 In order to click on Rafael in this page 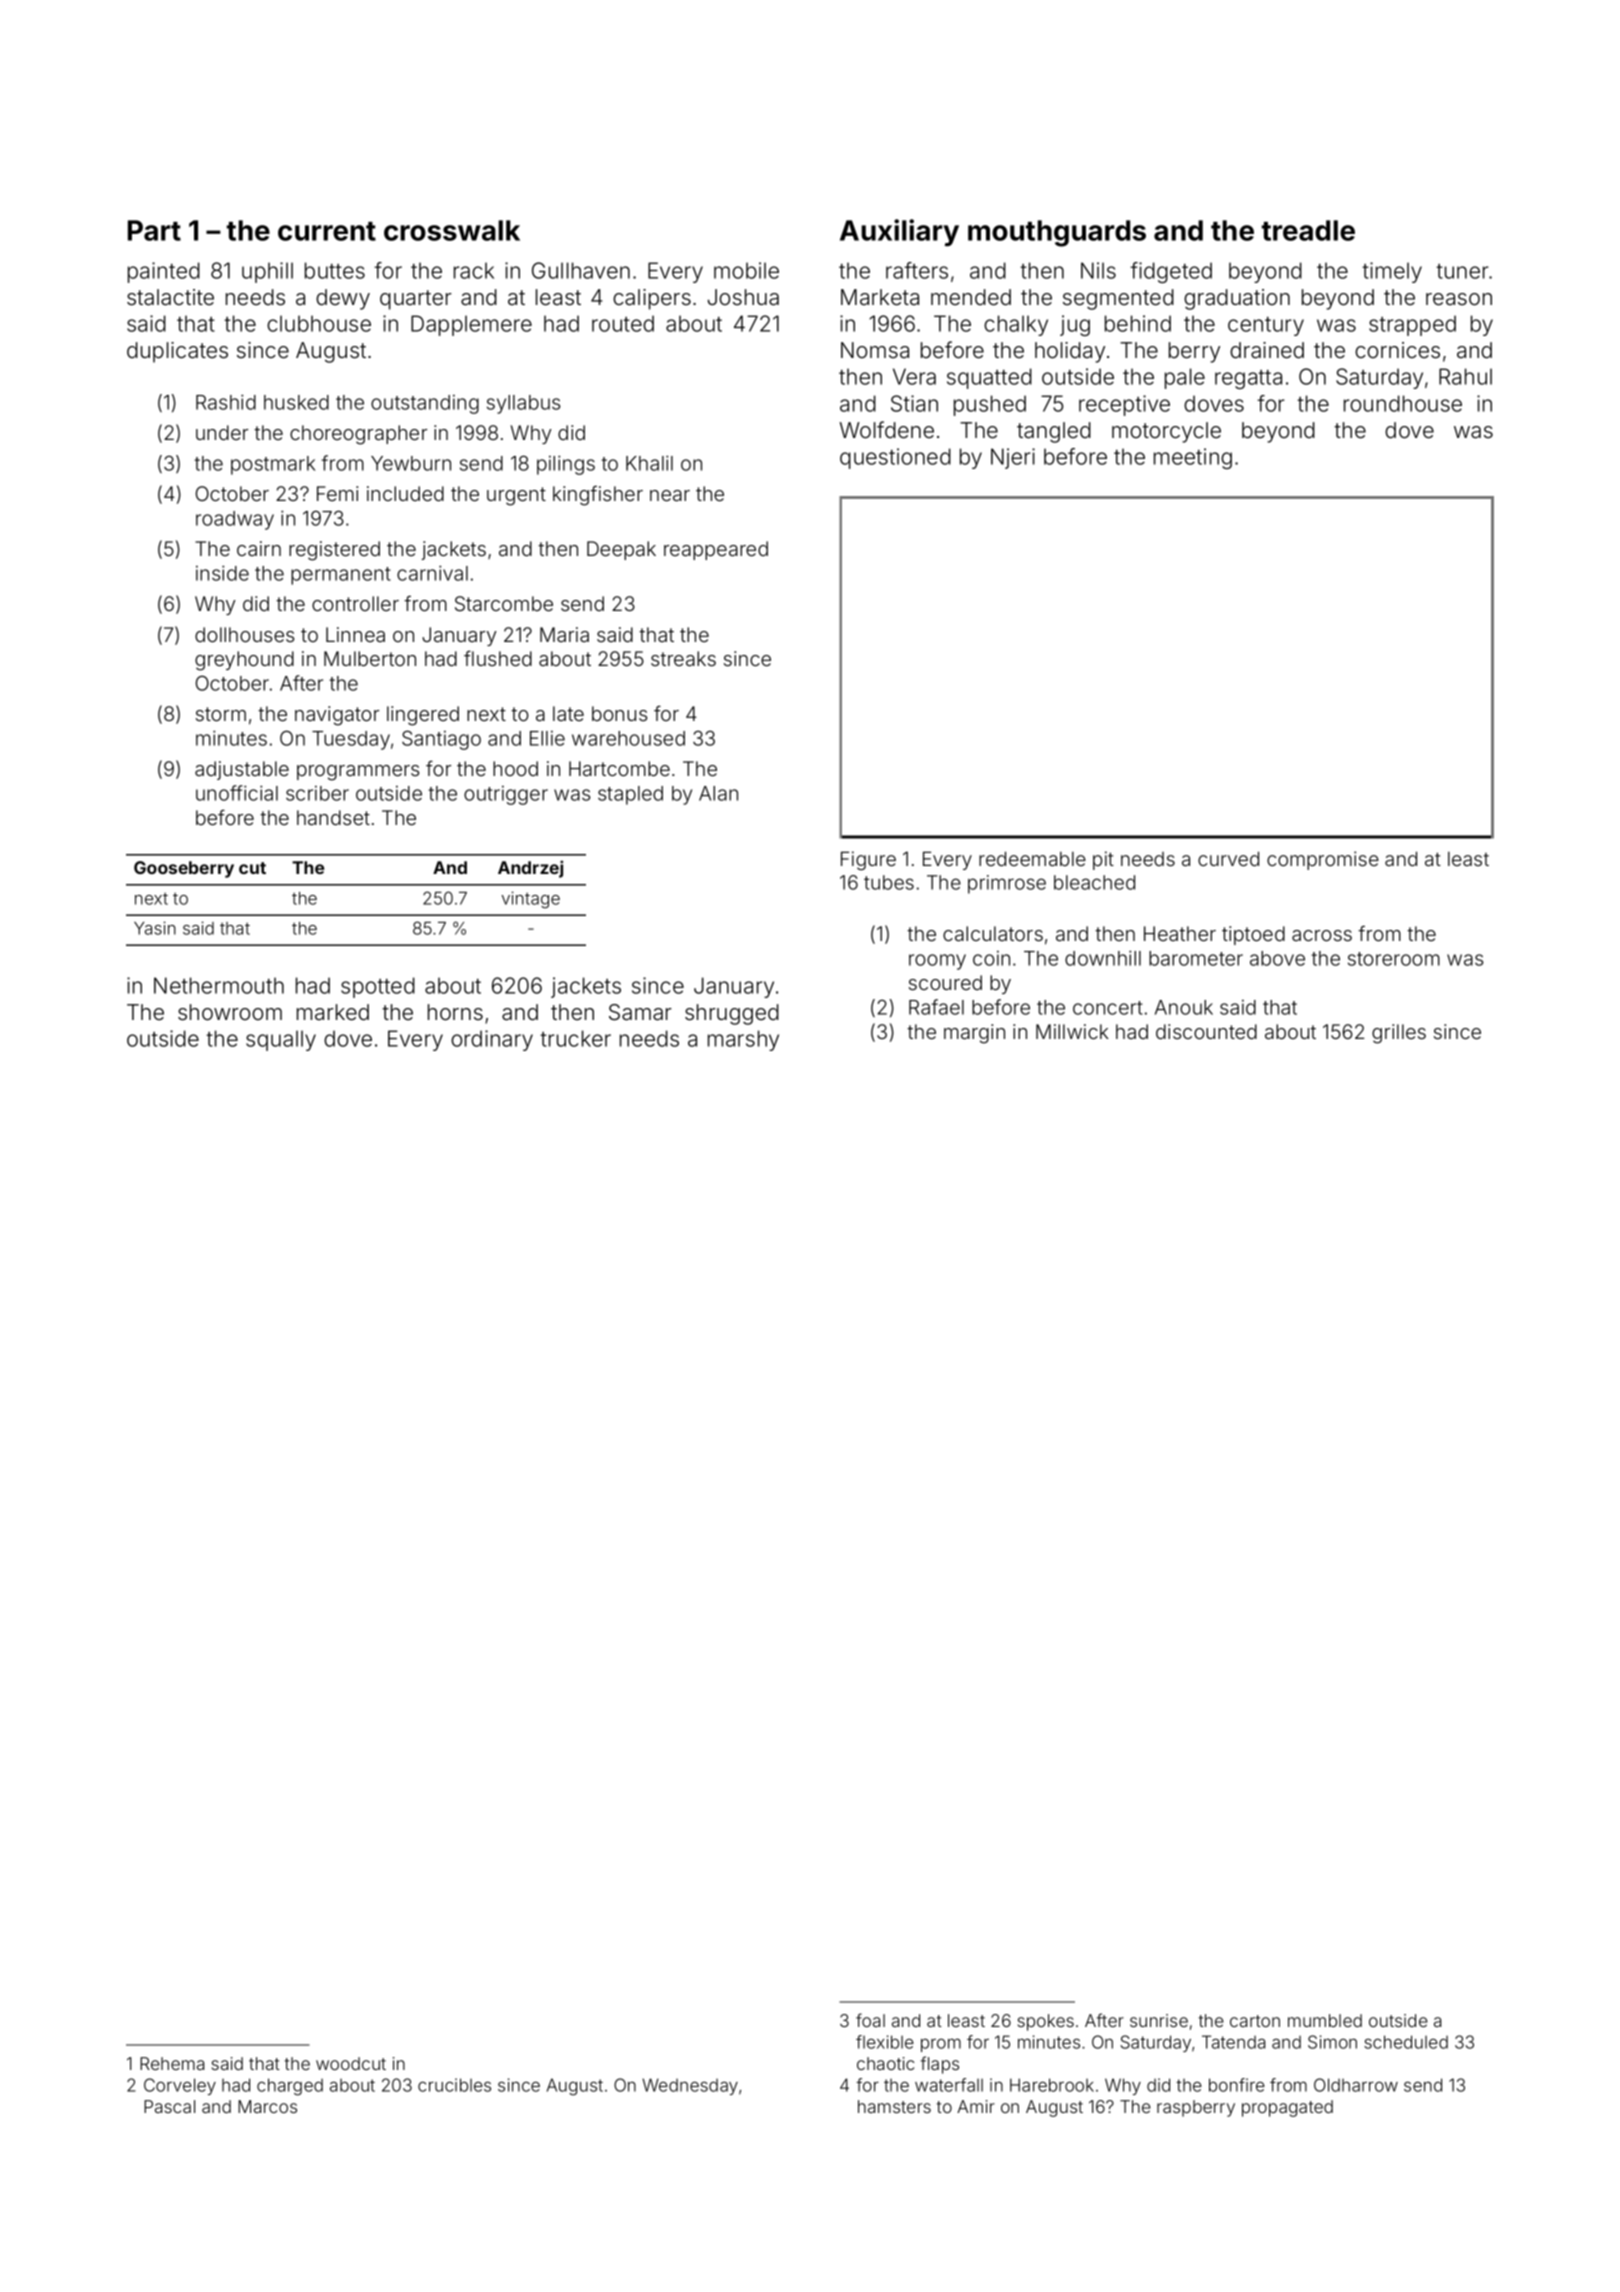, I will do `click(936, 1007)`.
